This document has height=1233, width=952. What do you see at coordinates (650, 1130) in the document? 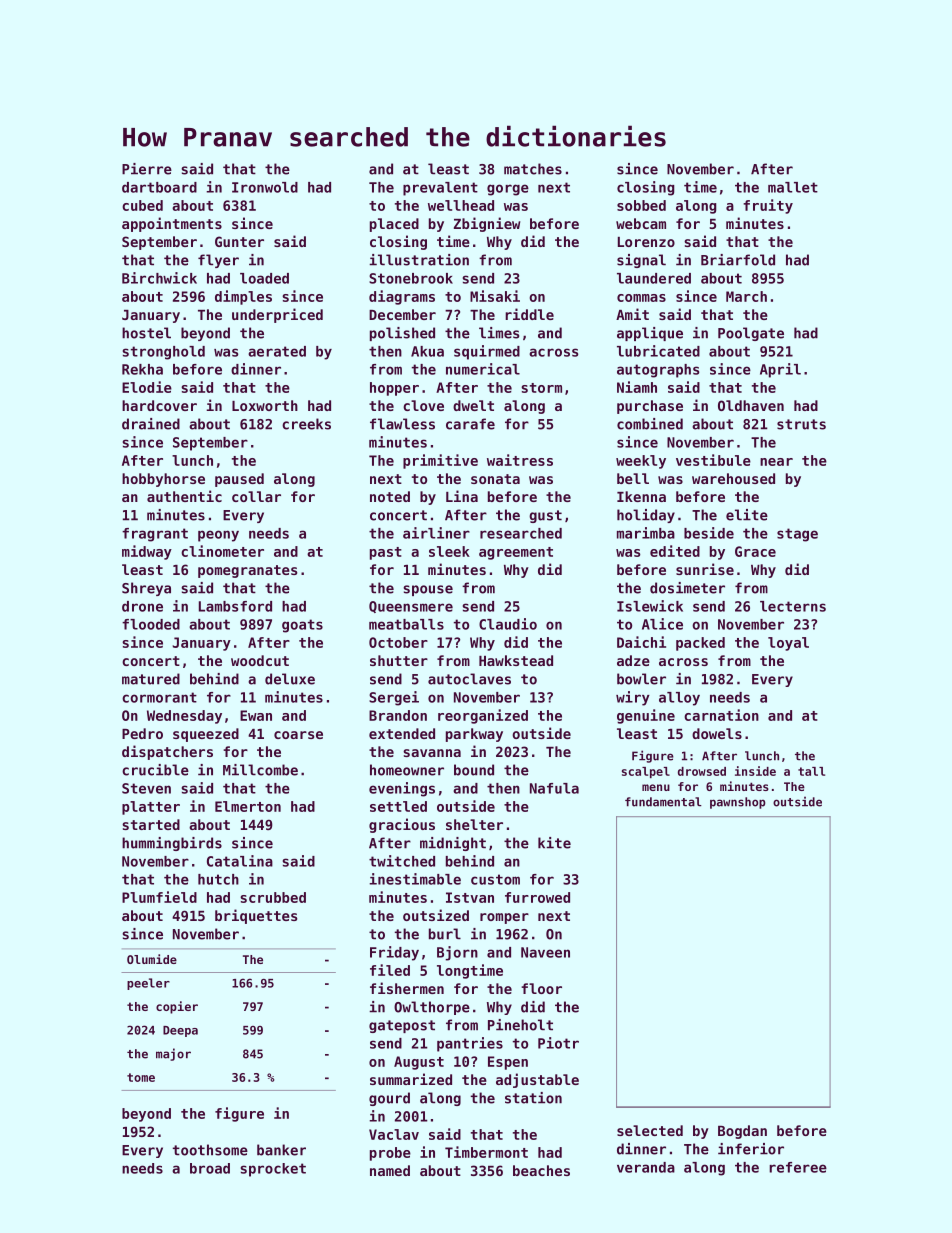
I see `selected` at bounding box center [650, 1130].
